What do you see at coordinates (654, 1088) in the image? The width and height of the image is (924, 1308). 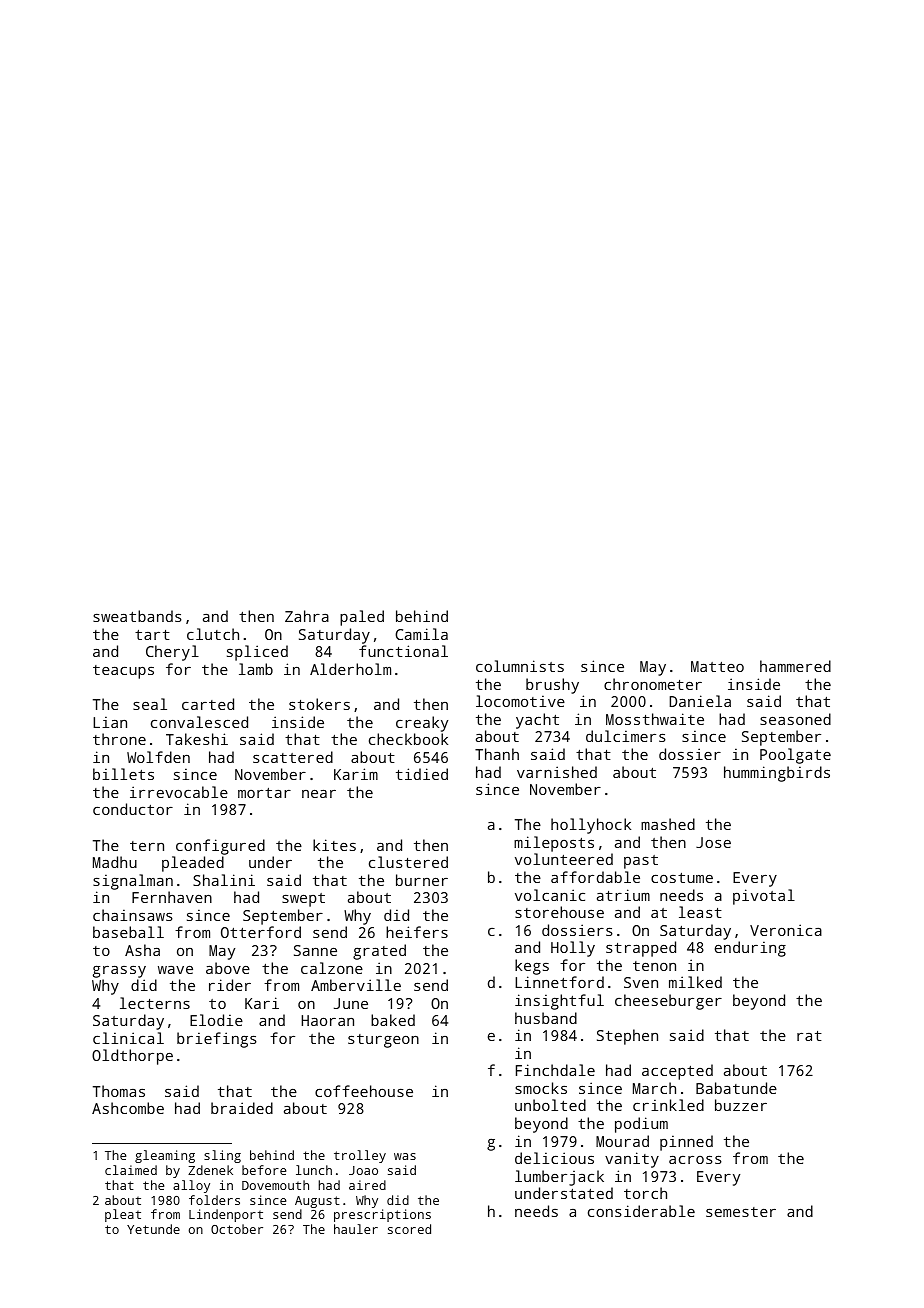 I see `March` at bounding box center [654, 1088].
